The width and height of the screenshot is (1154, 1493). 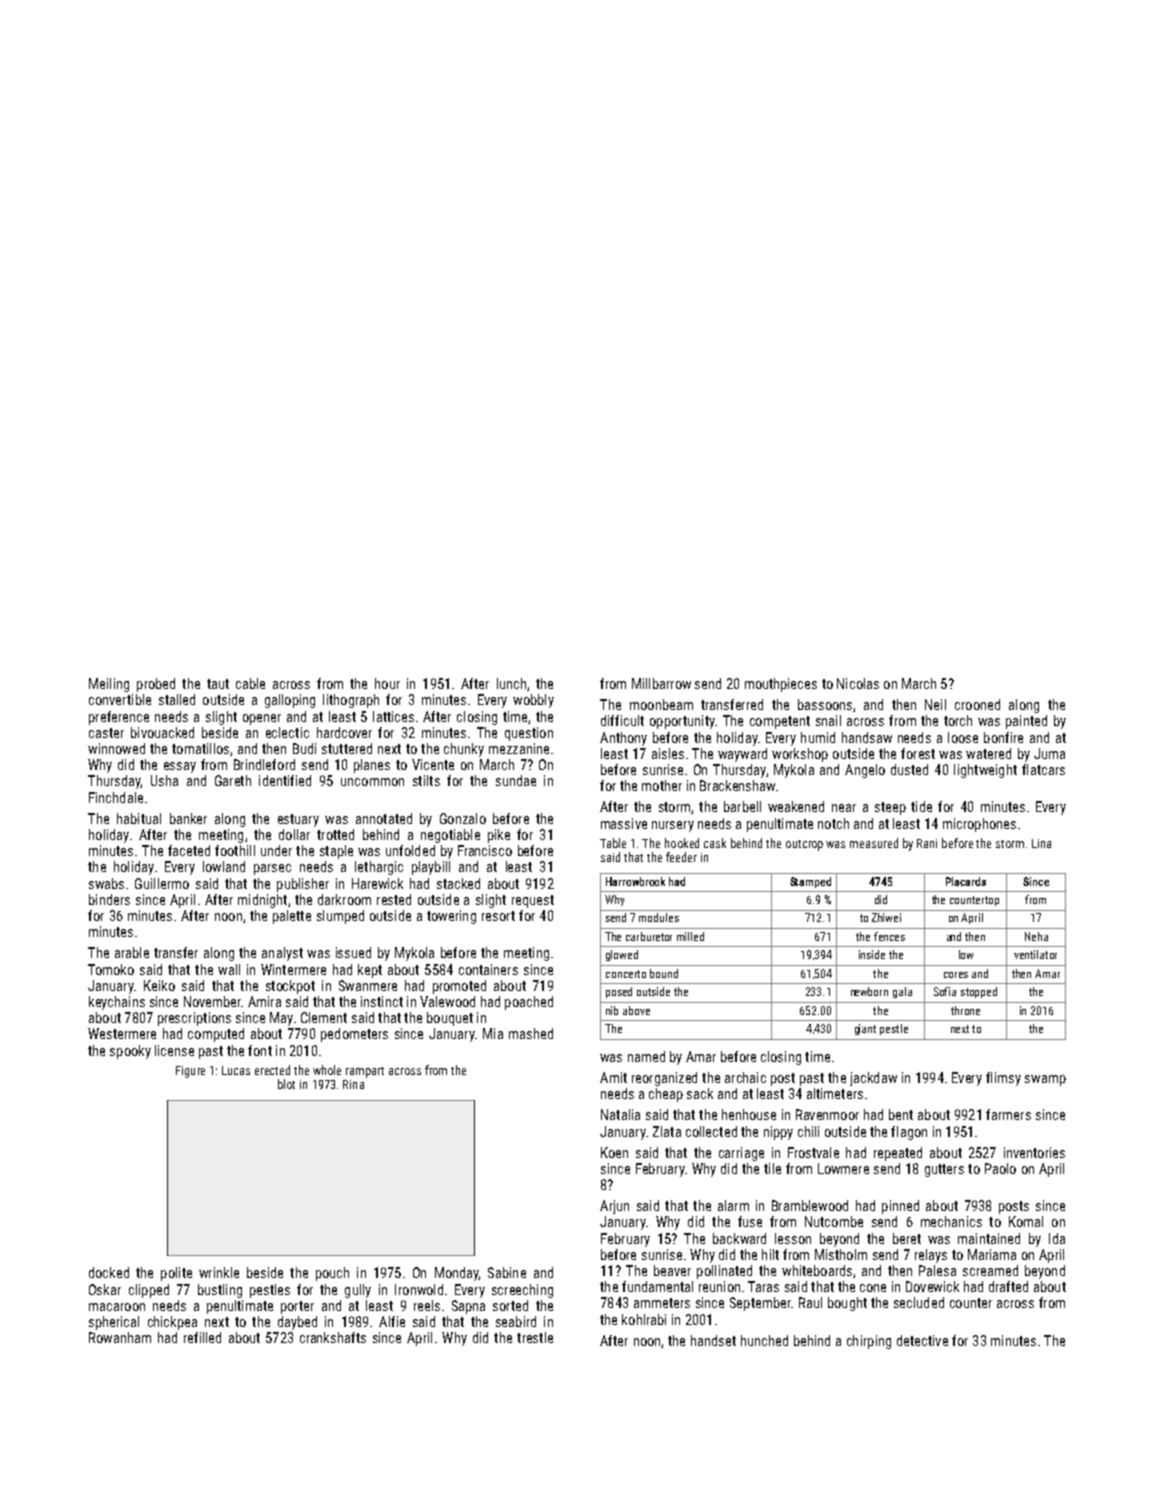 What do you see at coordinates (109, 685) in the screenshot?
I see `Meiling` at bounding box center [109, 685].
